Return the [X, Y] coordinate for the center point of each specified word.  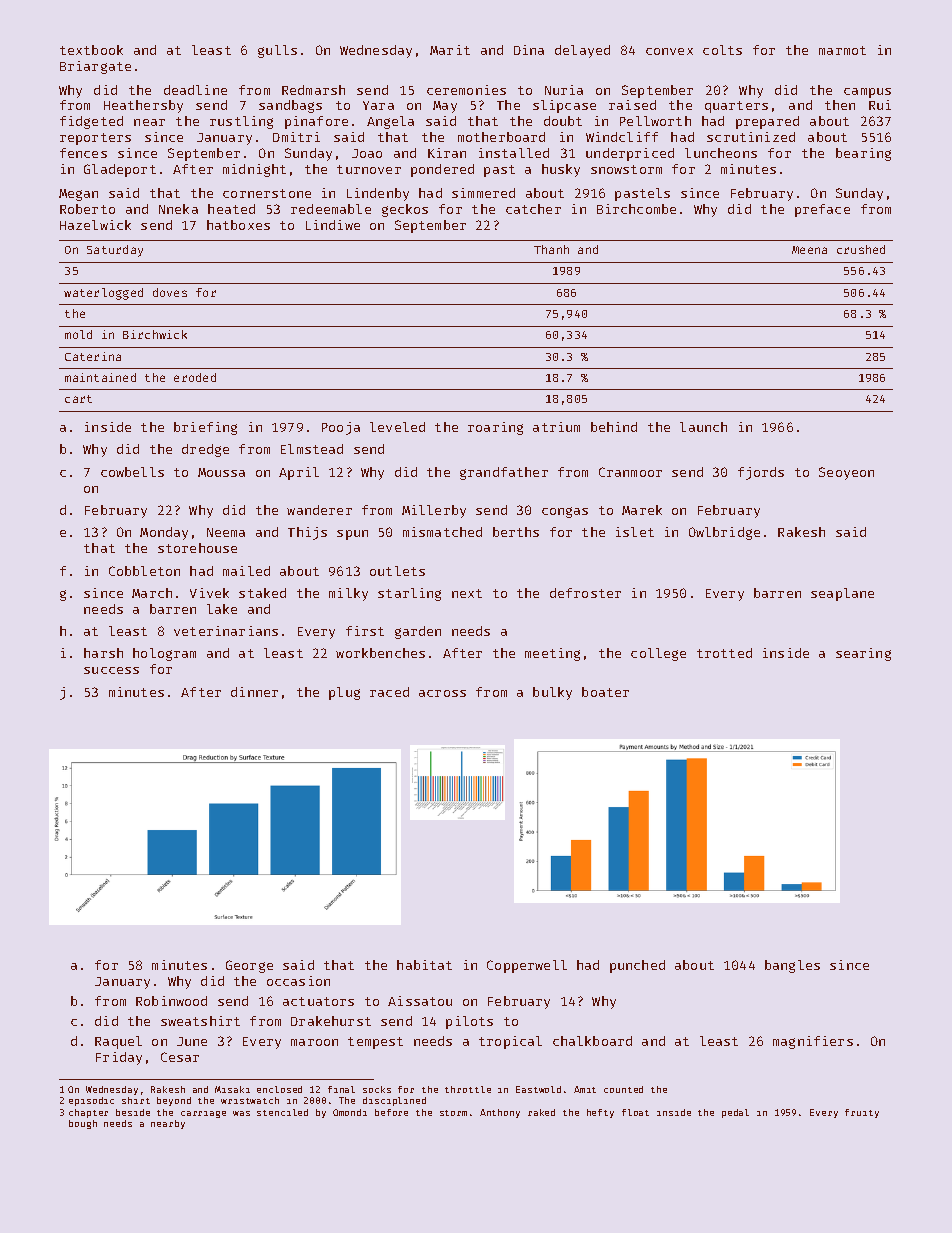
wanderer [319, 510]
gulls [277, 51]
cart [78, 399]
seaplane [842, 594]
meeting [552, 654]
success [111, 670]
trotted [724, 653]
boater [605, 692]
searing [863, 654]
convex [669, 51]
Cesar [180, 1057]
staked [262, 593]
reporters [95, 139]
